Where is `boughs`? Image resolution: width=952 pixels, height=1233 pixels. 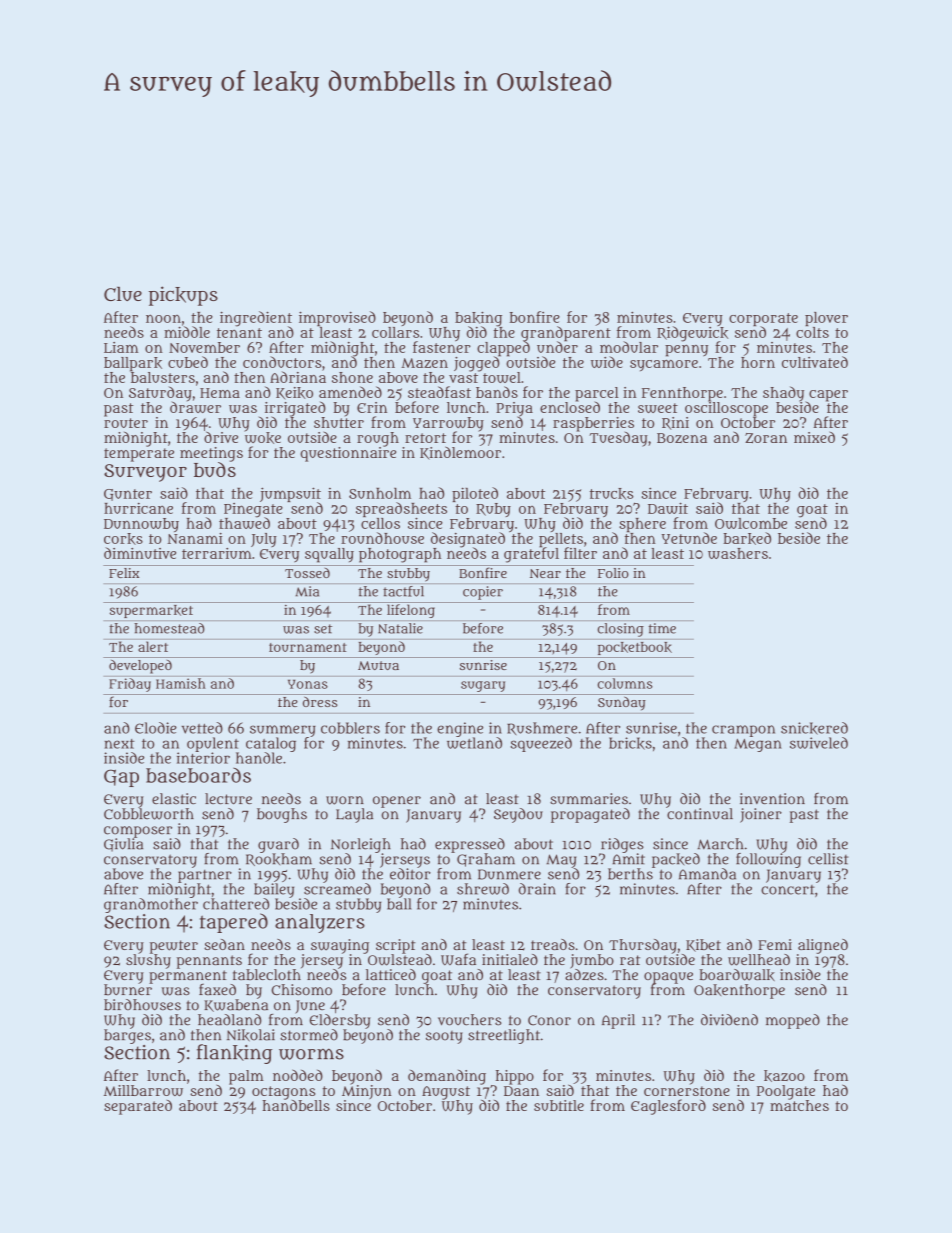
boughs is located at coordinates (282, 815).
